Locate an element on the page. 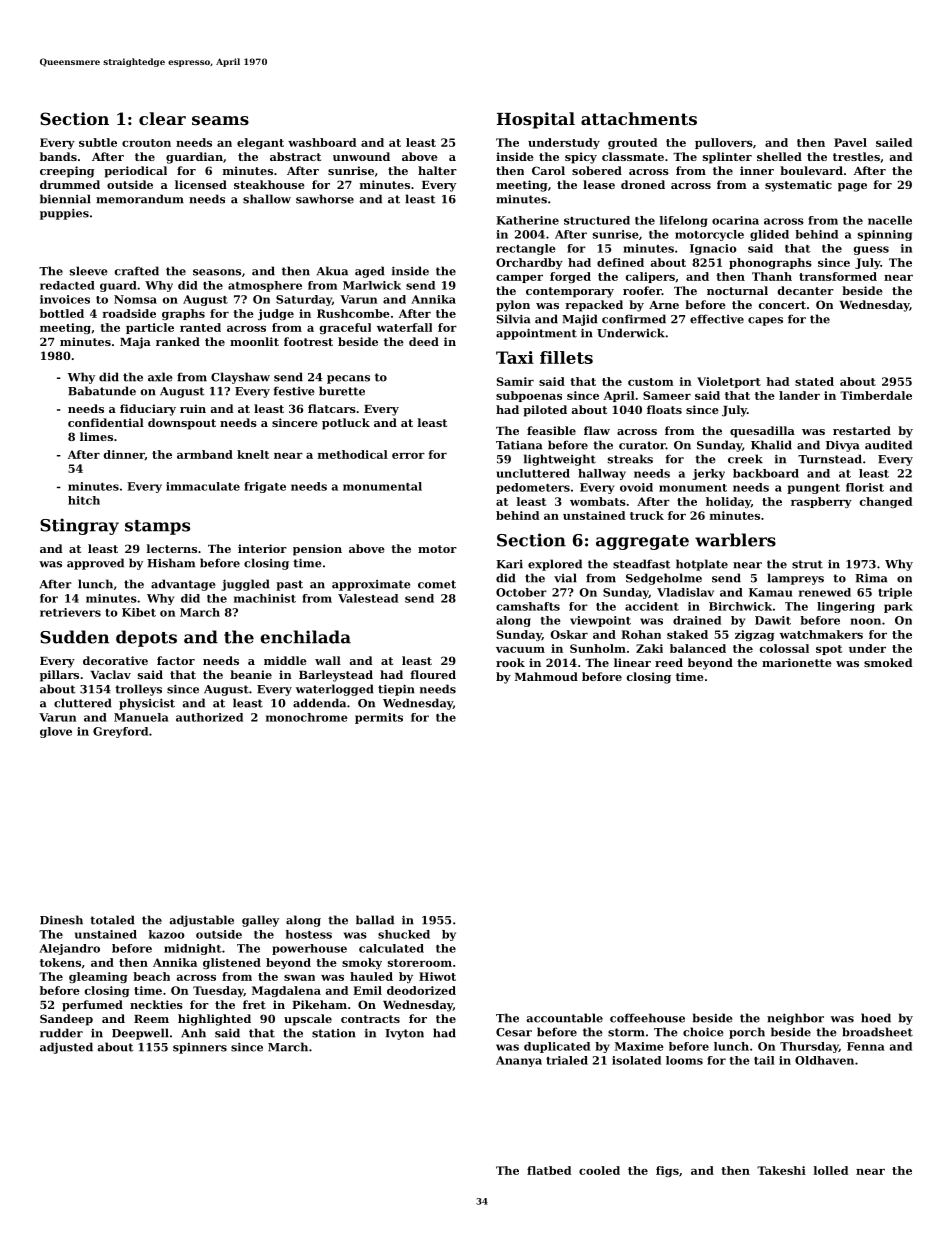 This document has width=952, height=1233. washboard is located at coordinates (322, 142).
